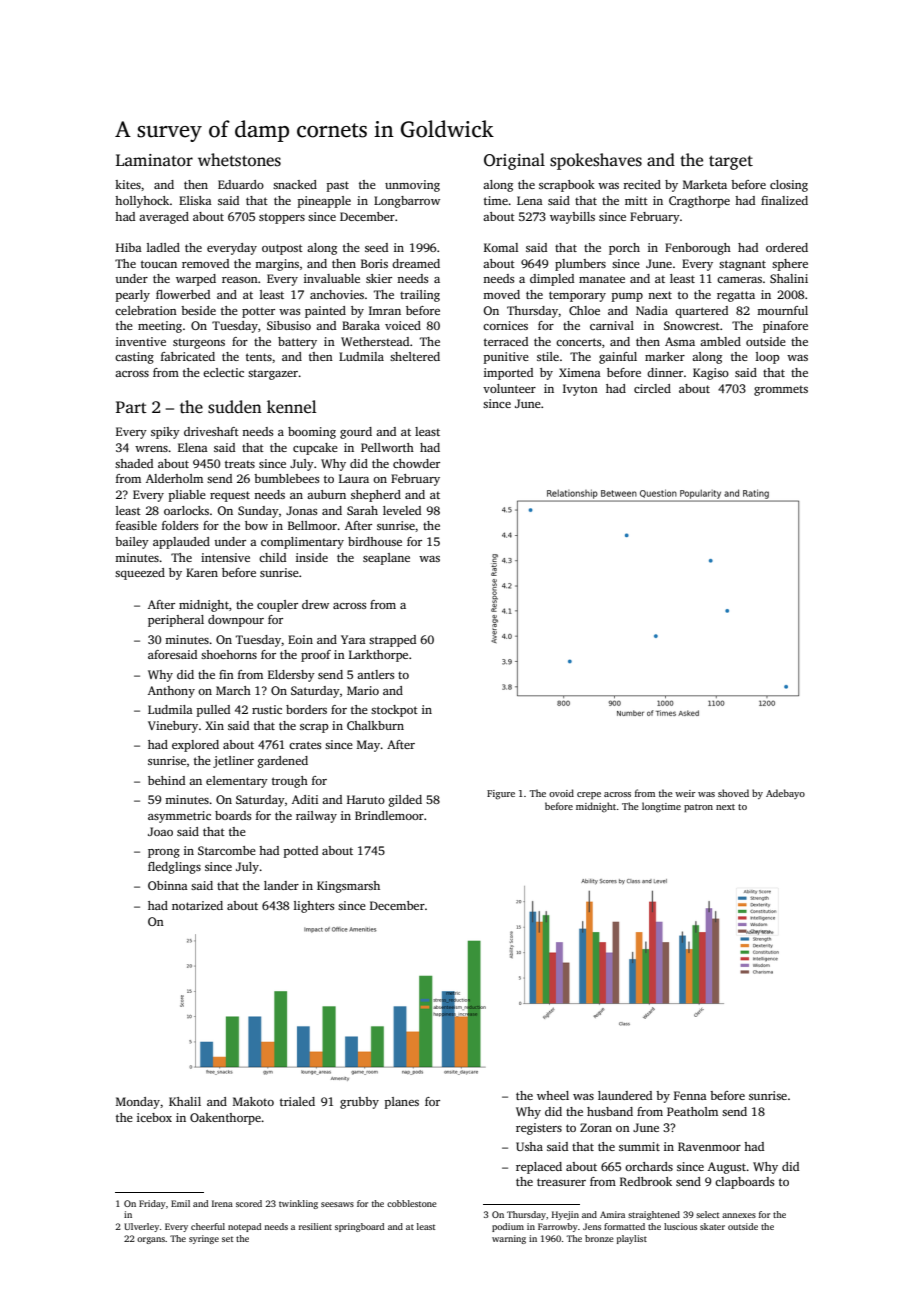 The image size is (924, 1308). What do you see at coordinates (375, 725) in the screenshot?
I see `Chalkburn` at bounding box center [375, 725].
